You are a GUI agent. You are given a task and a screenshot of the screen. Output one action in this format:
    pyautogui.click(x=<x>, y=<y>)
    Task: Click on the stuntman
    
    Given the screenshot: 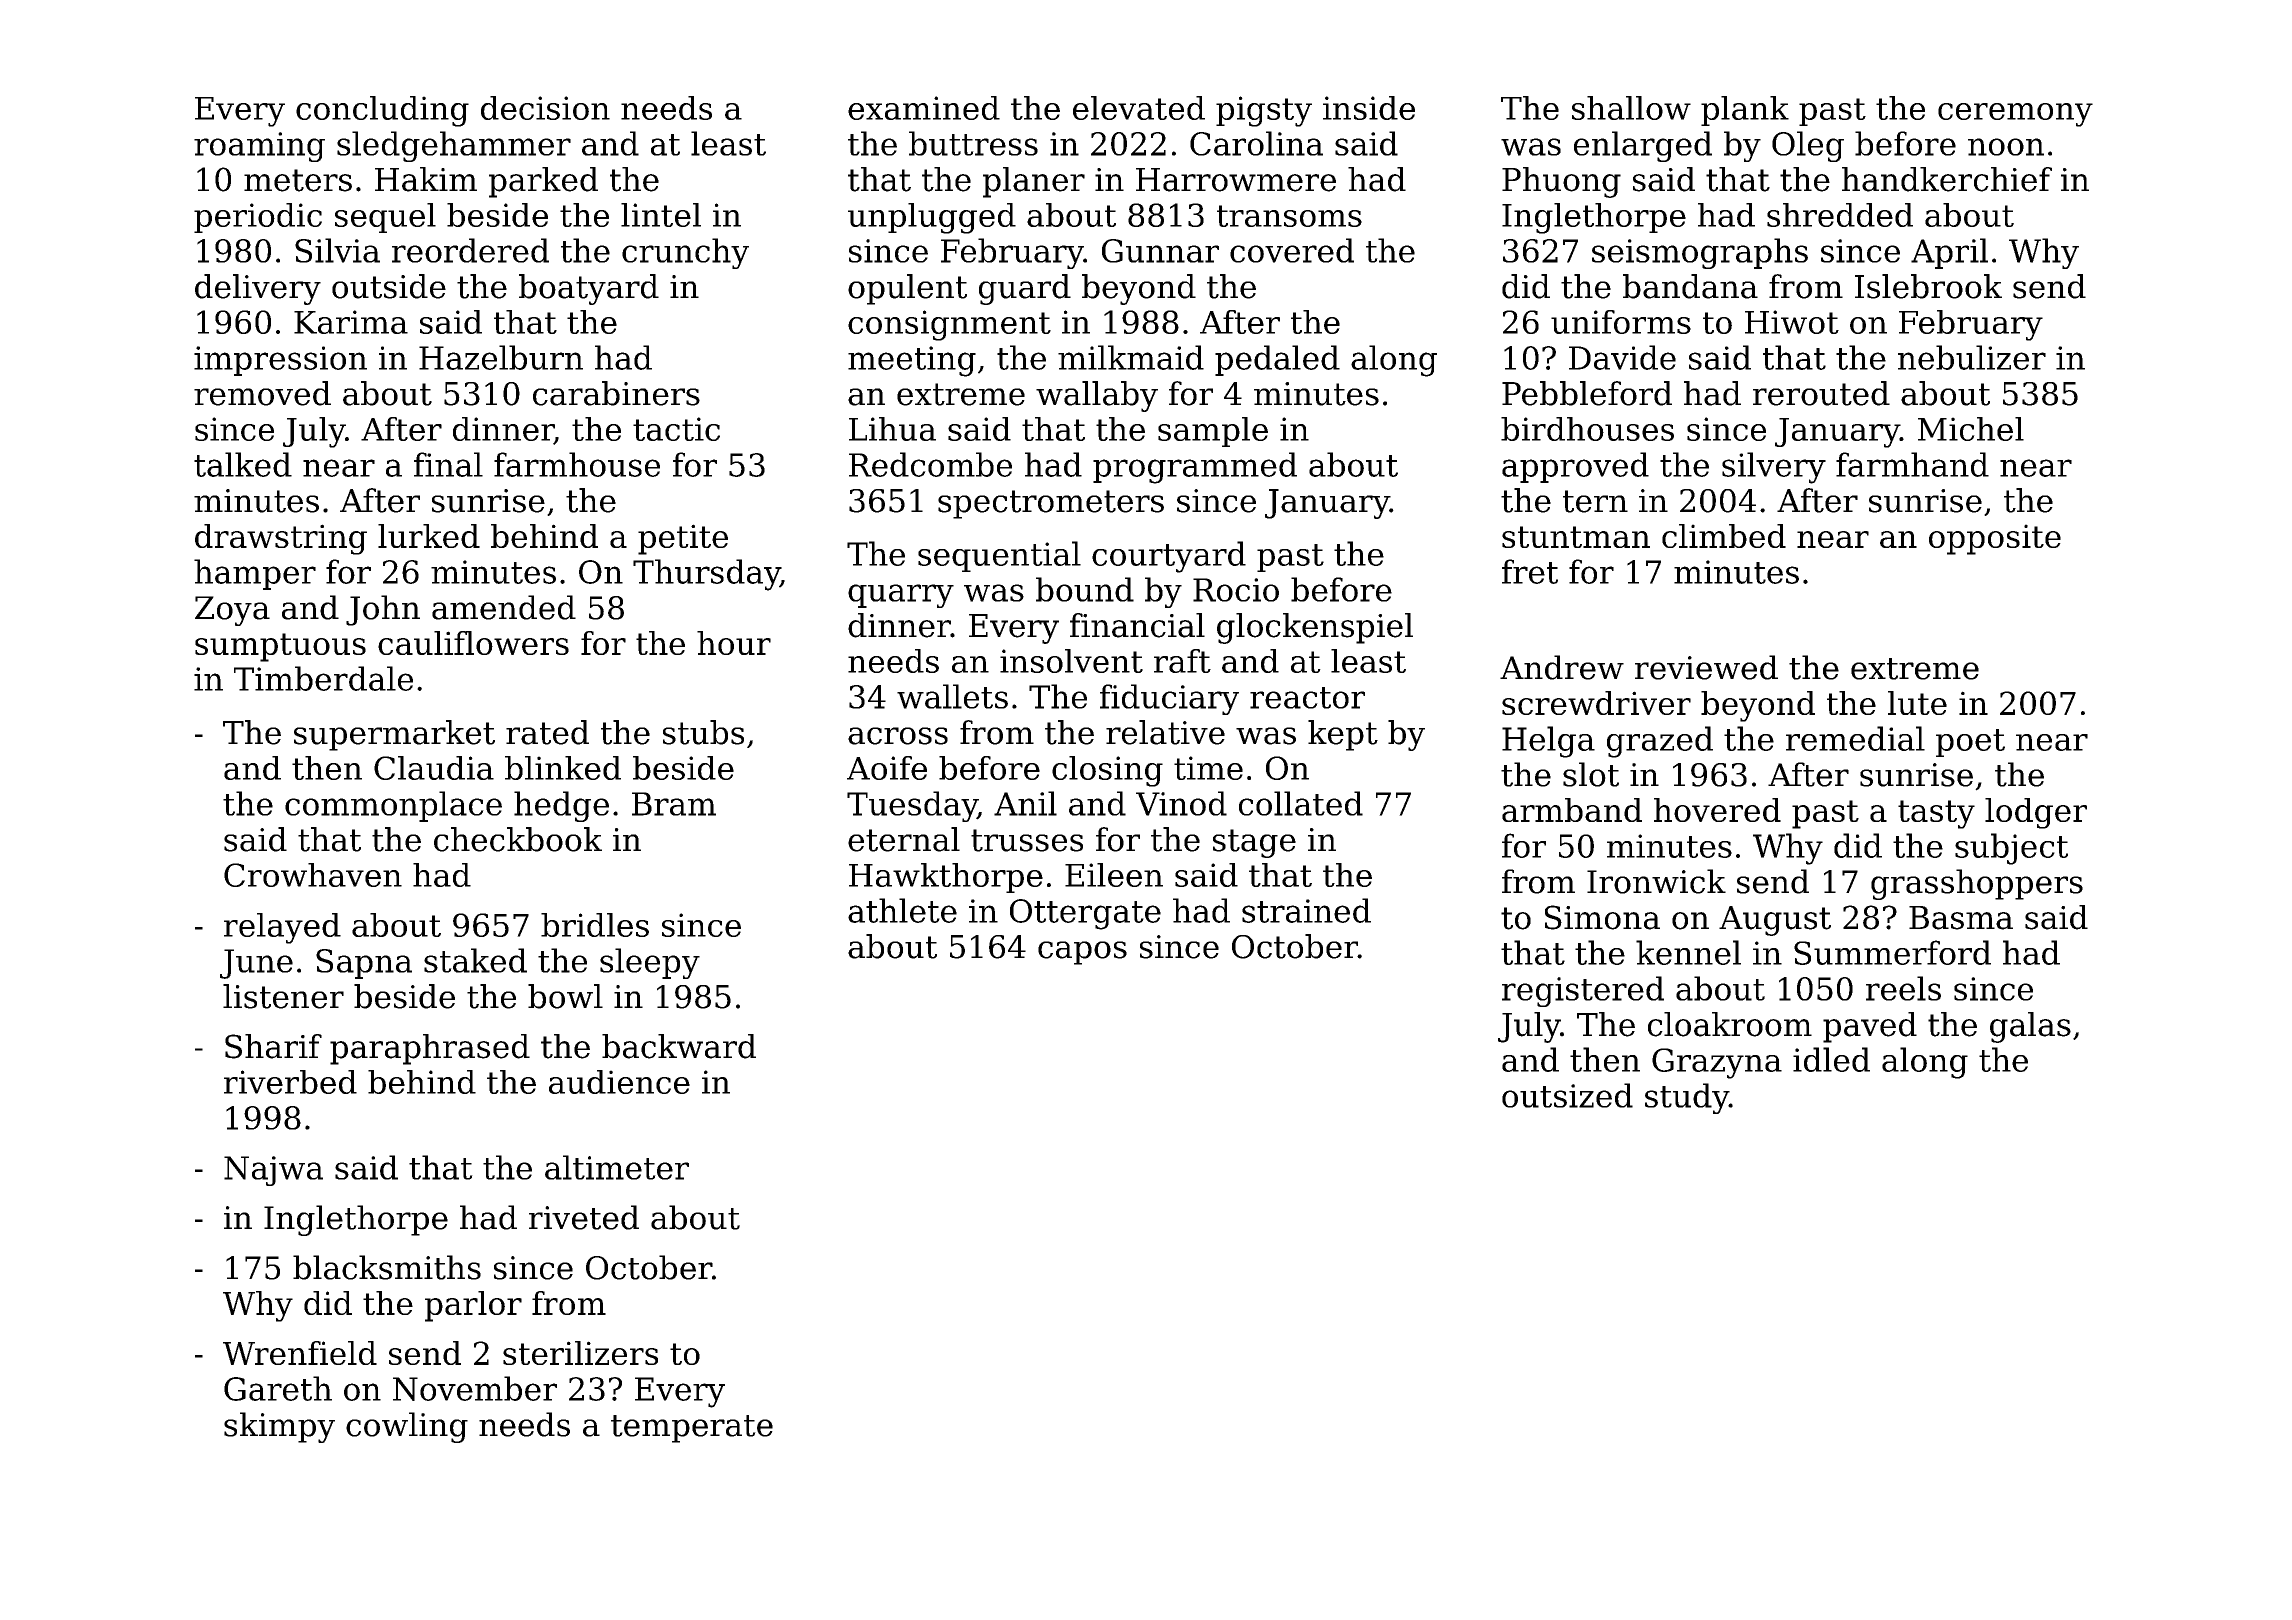 What is the action you would take?
    pyautogui.click(x=1576, y=537)
